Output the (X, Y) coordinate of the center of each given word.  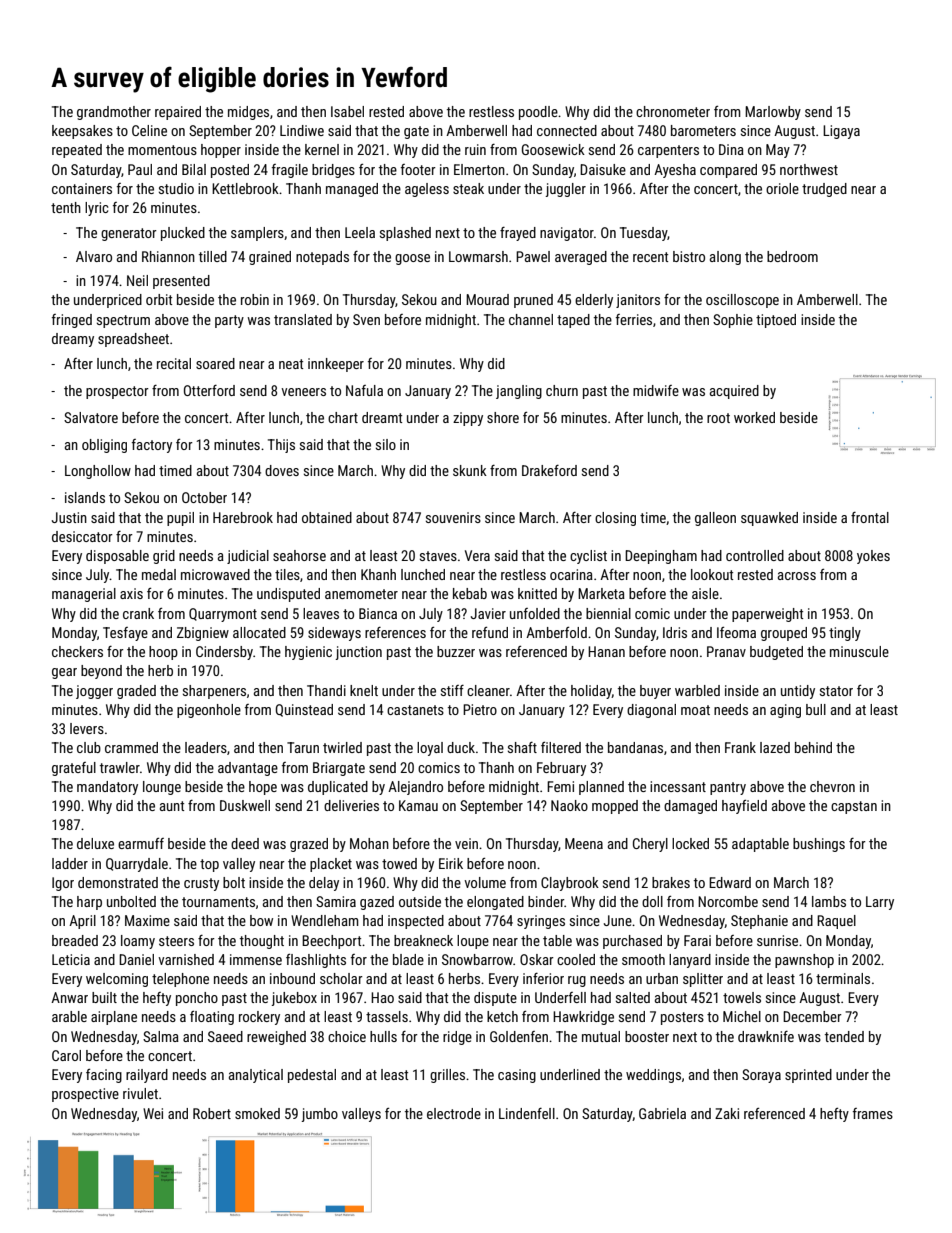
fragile (290, 171)
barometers (703, 130)
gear (64, 673)
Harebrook (243, 517)
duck (461, 747)
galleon (715, 519)
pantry (728, 788)
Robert (212, 1113)
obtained (327, 517)
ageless (427, 190)
